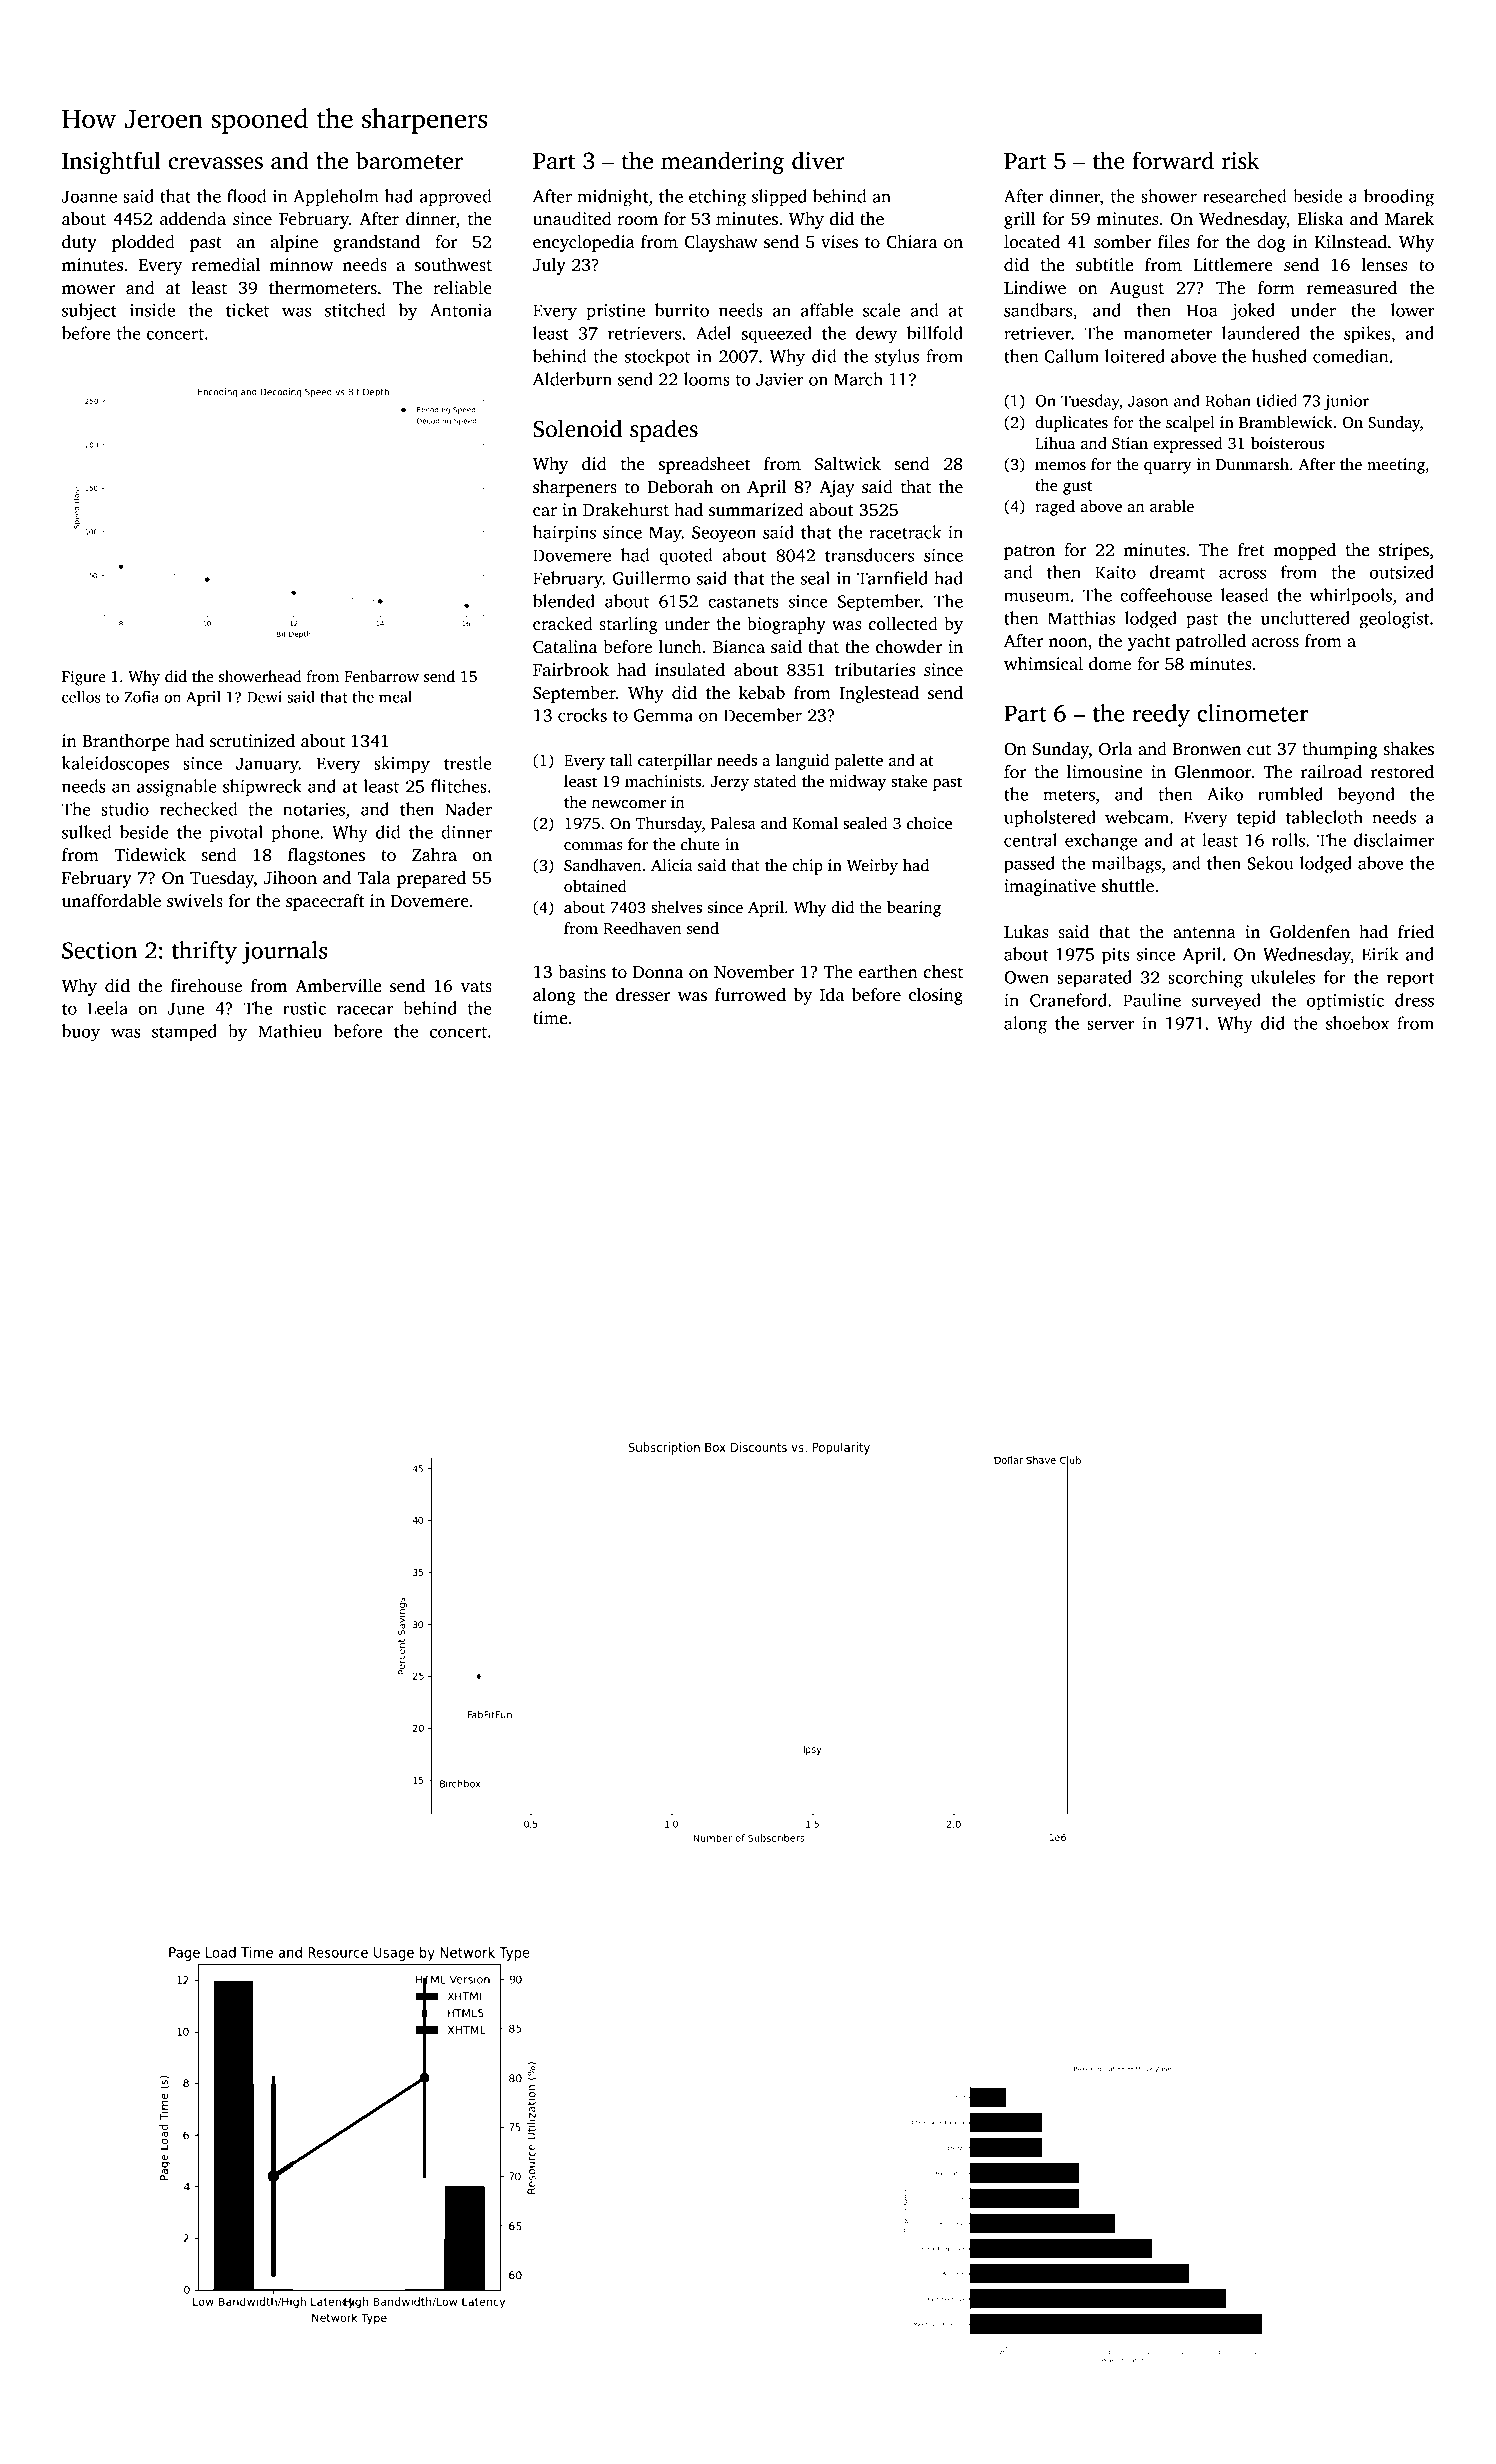 This page has height=2464, width=1496. What do you see at coordinates (682, 310) in the page?
I see `burrito` at bounding box center [682, 310].
